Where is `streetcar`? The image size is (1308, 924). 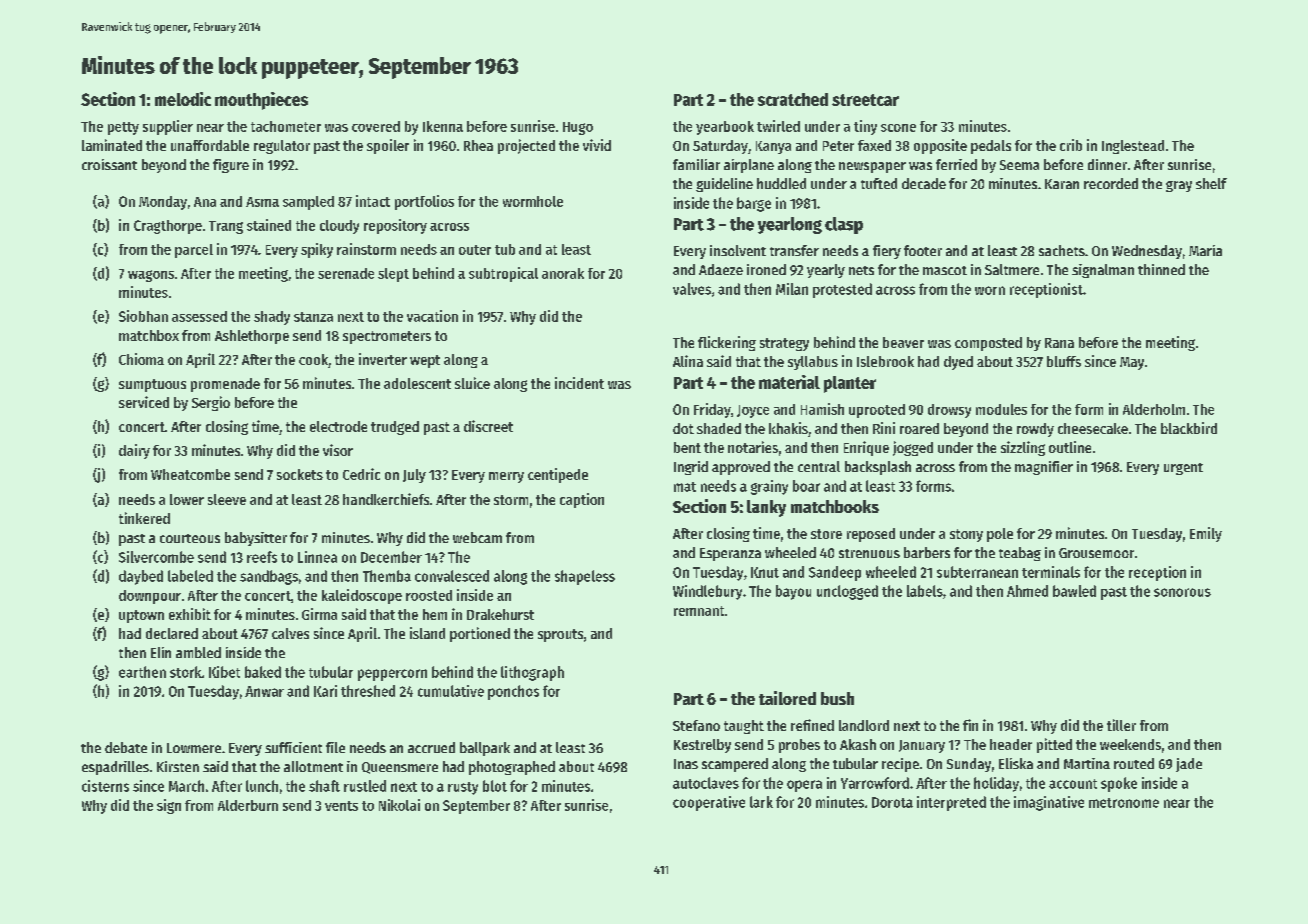 streetcar is located at coordinates (865, 100).
